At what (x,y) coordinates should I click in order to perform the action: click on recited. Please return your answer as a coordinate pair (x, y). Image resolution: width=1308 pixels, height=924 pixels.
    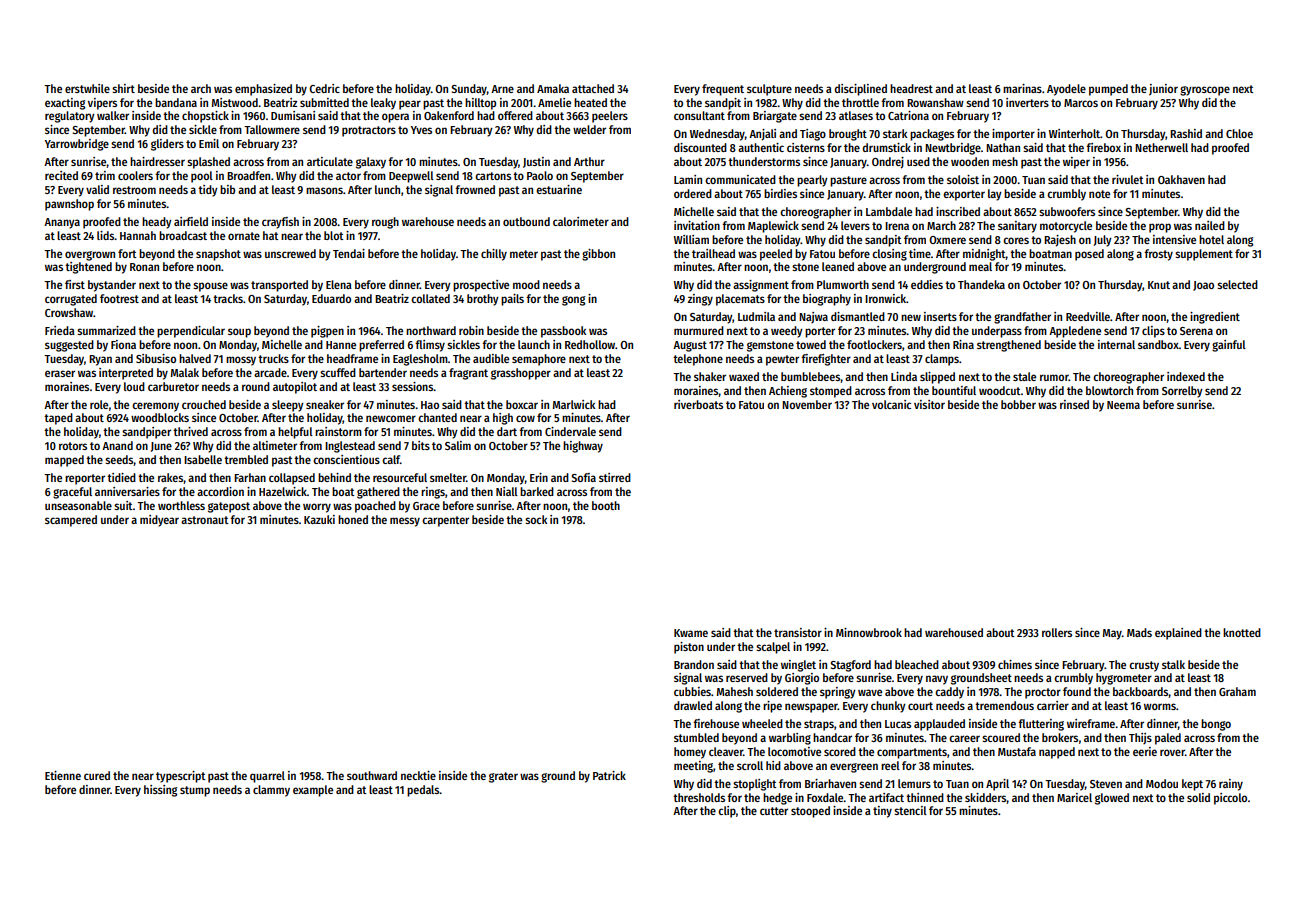
    Looking at the image, I should click on (61, 175).
